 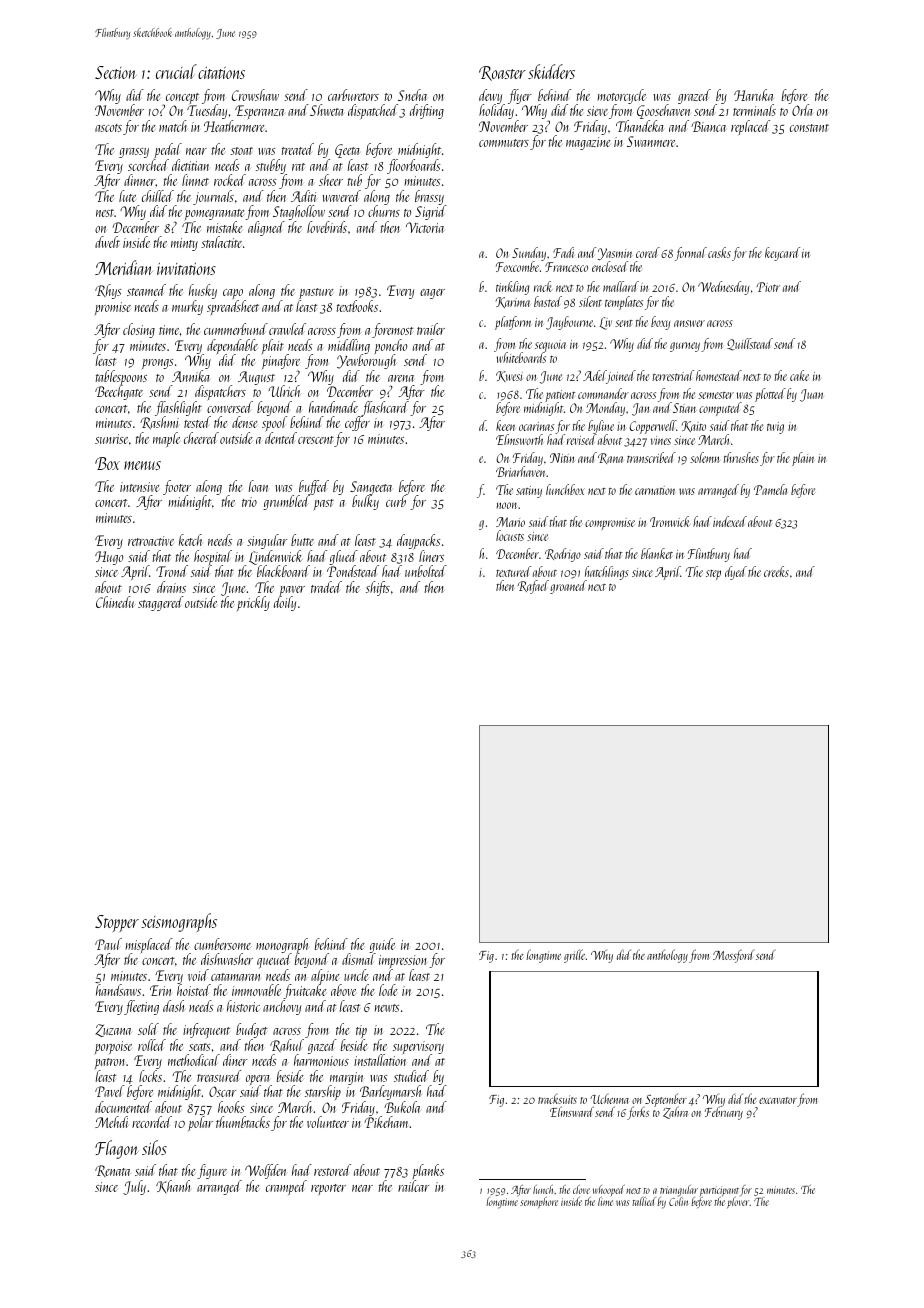 I want to click on aligned, so click(x=266, y=228).
